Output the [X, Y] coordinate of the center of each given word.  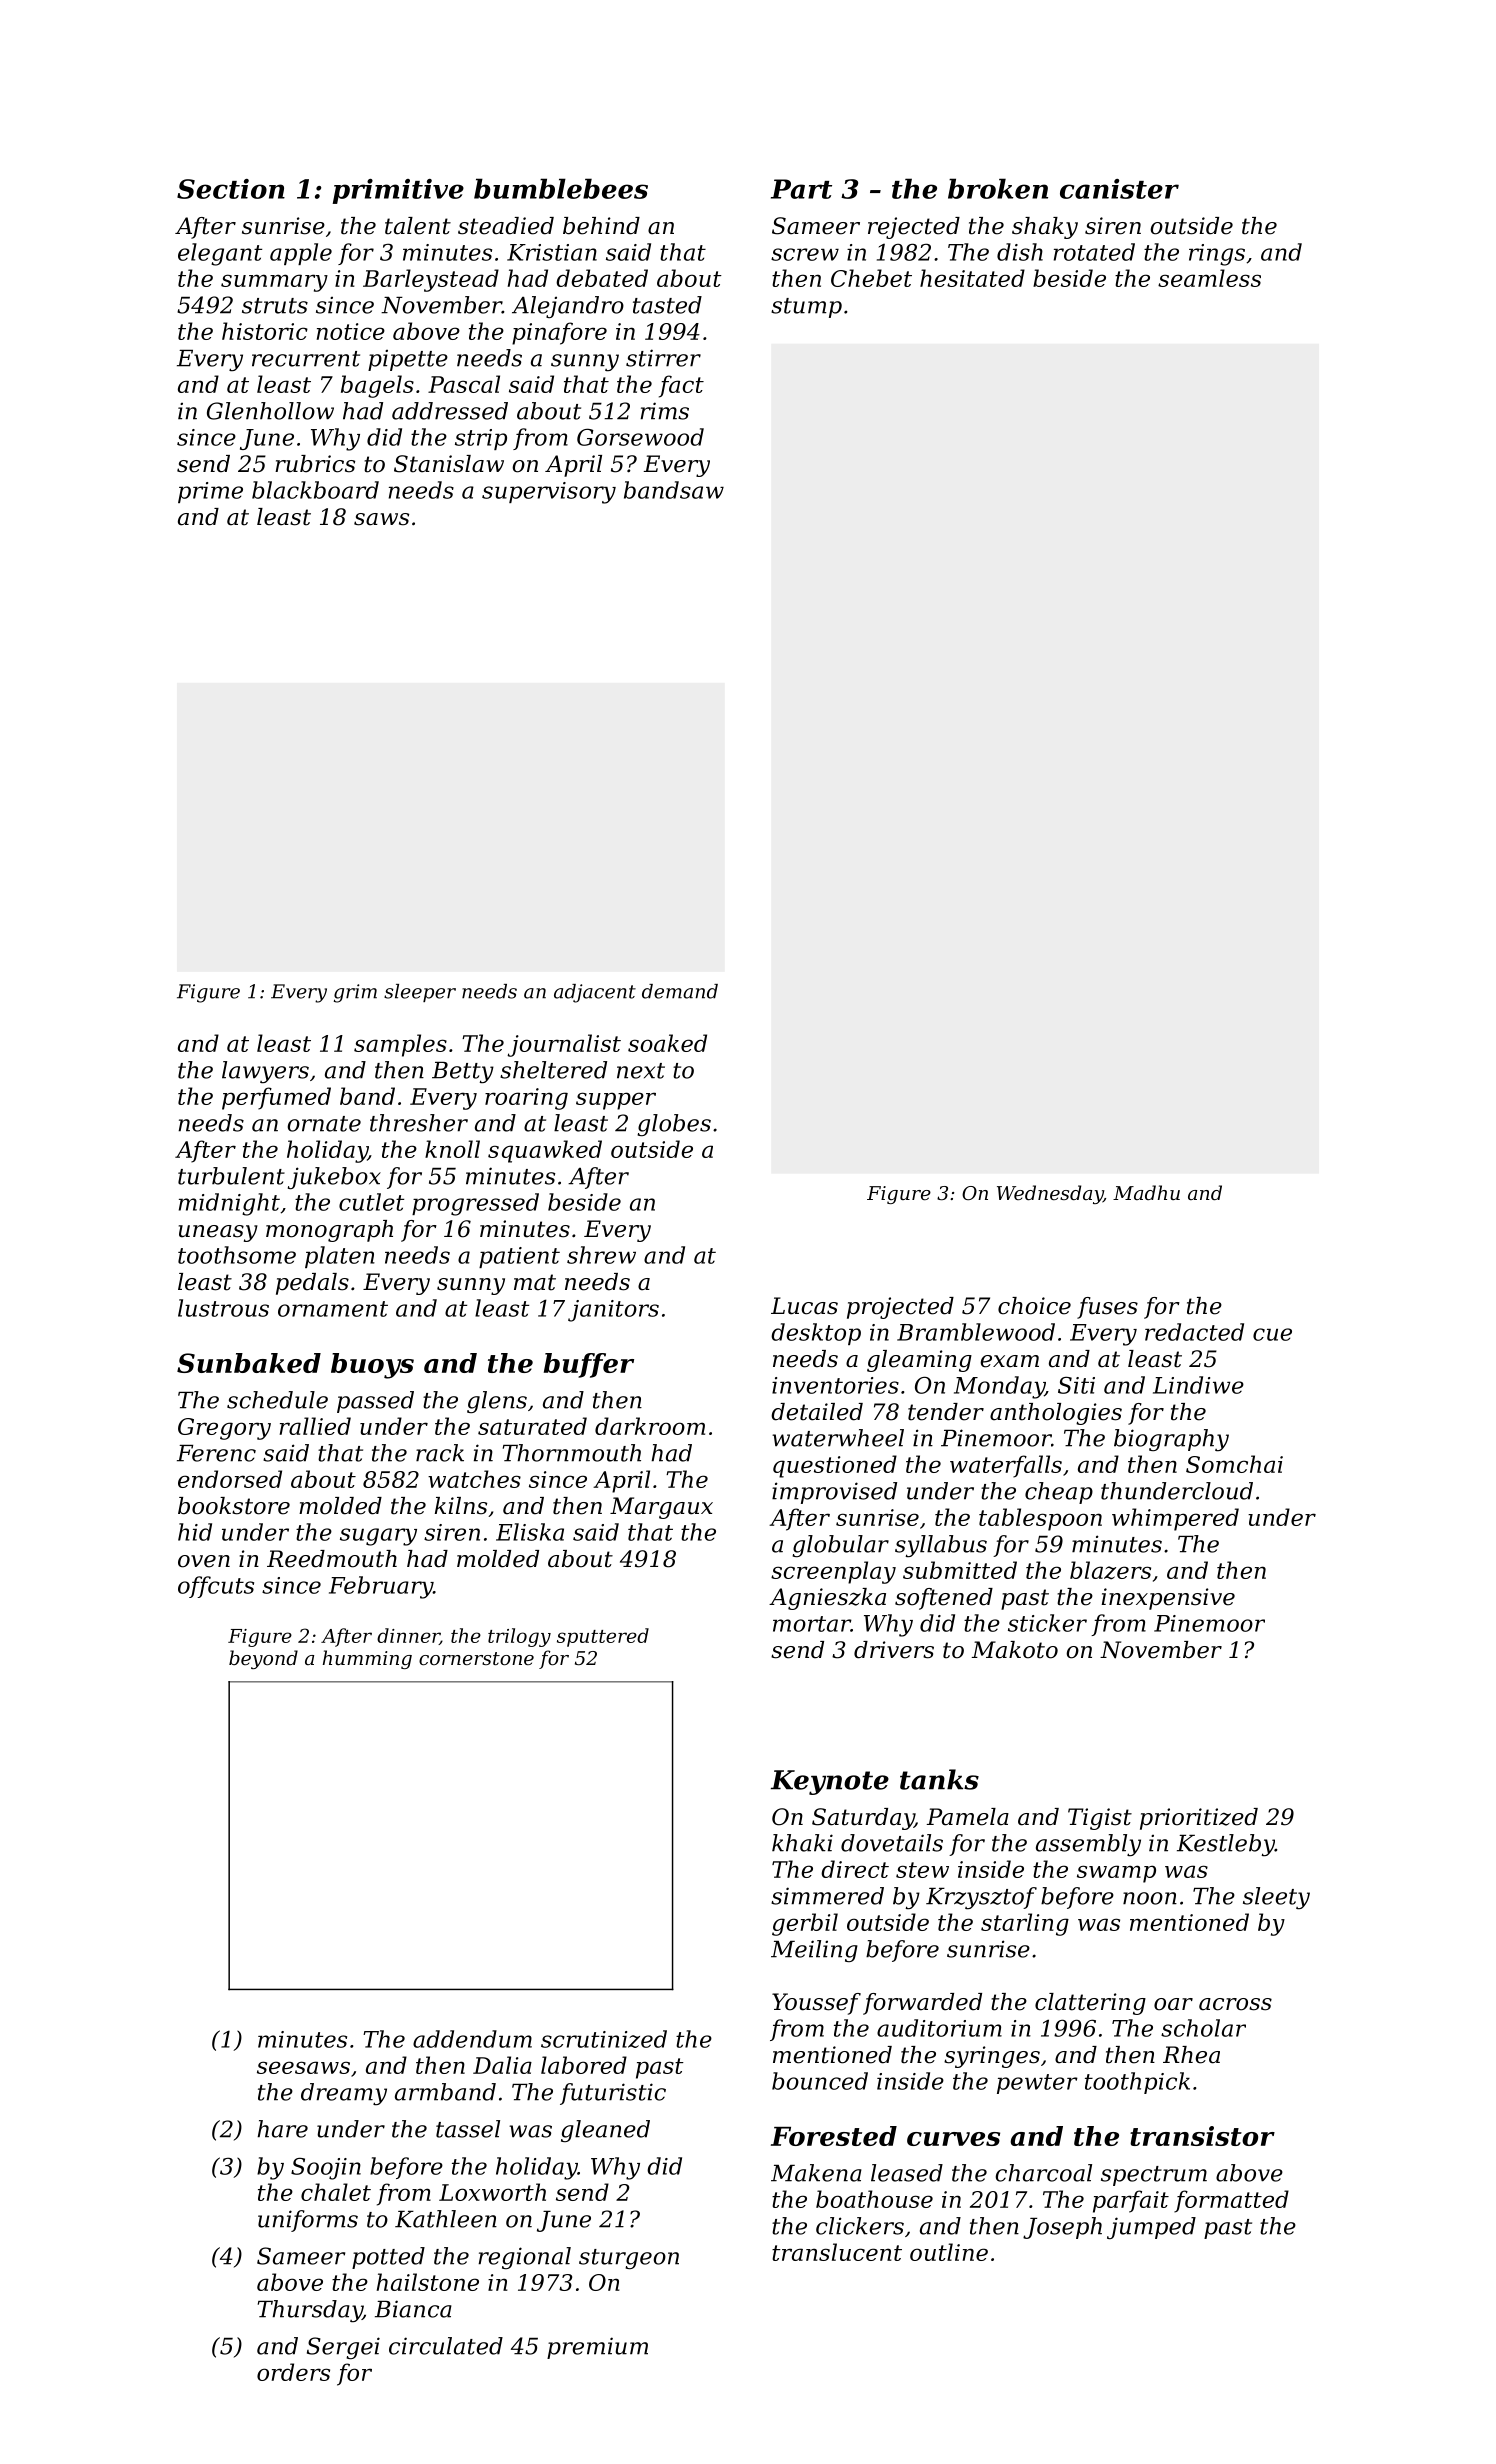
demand [680, 991]
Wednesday [1050, 1194]
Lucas [804, 1306]
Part [801, 189]
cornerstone [476, 1658]
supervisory [549, 493]
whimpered [1175, 1519]
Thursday [310, 2311]
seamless [1209, 278]
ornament [333, 1309]
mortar [812, 1624]
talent [418, 226]
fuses [1107, 1308]
